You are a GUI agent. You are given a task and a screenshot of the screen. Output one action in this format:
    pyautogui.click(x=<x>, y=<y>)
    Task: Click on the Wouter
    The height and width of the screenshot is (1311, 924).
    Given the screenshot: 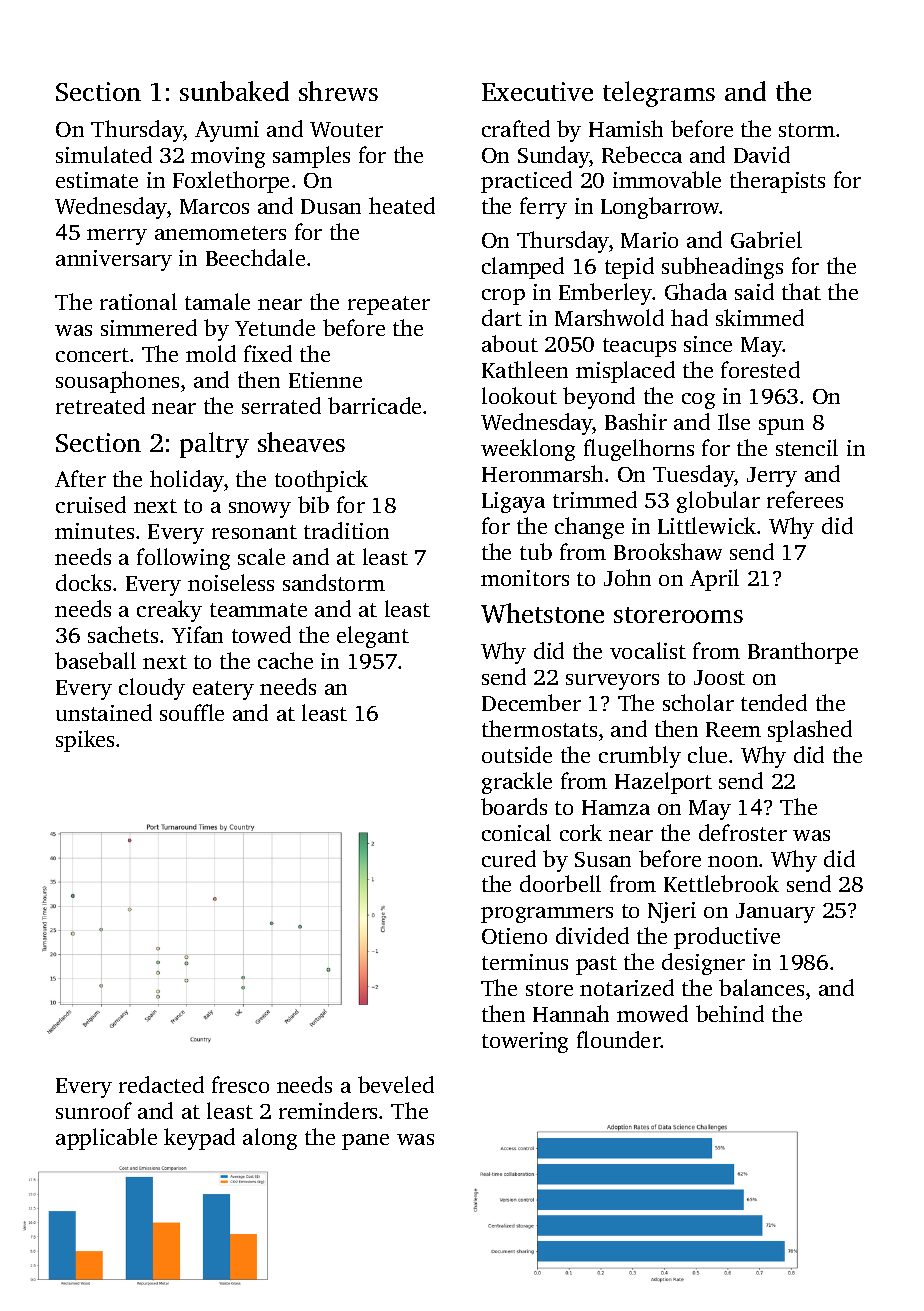 What is the action you would take?
    pyautogui.click(x=346, y=129)
